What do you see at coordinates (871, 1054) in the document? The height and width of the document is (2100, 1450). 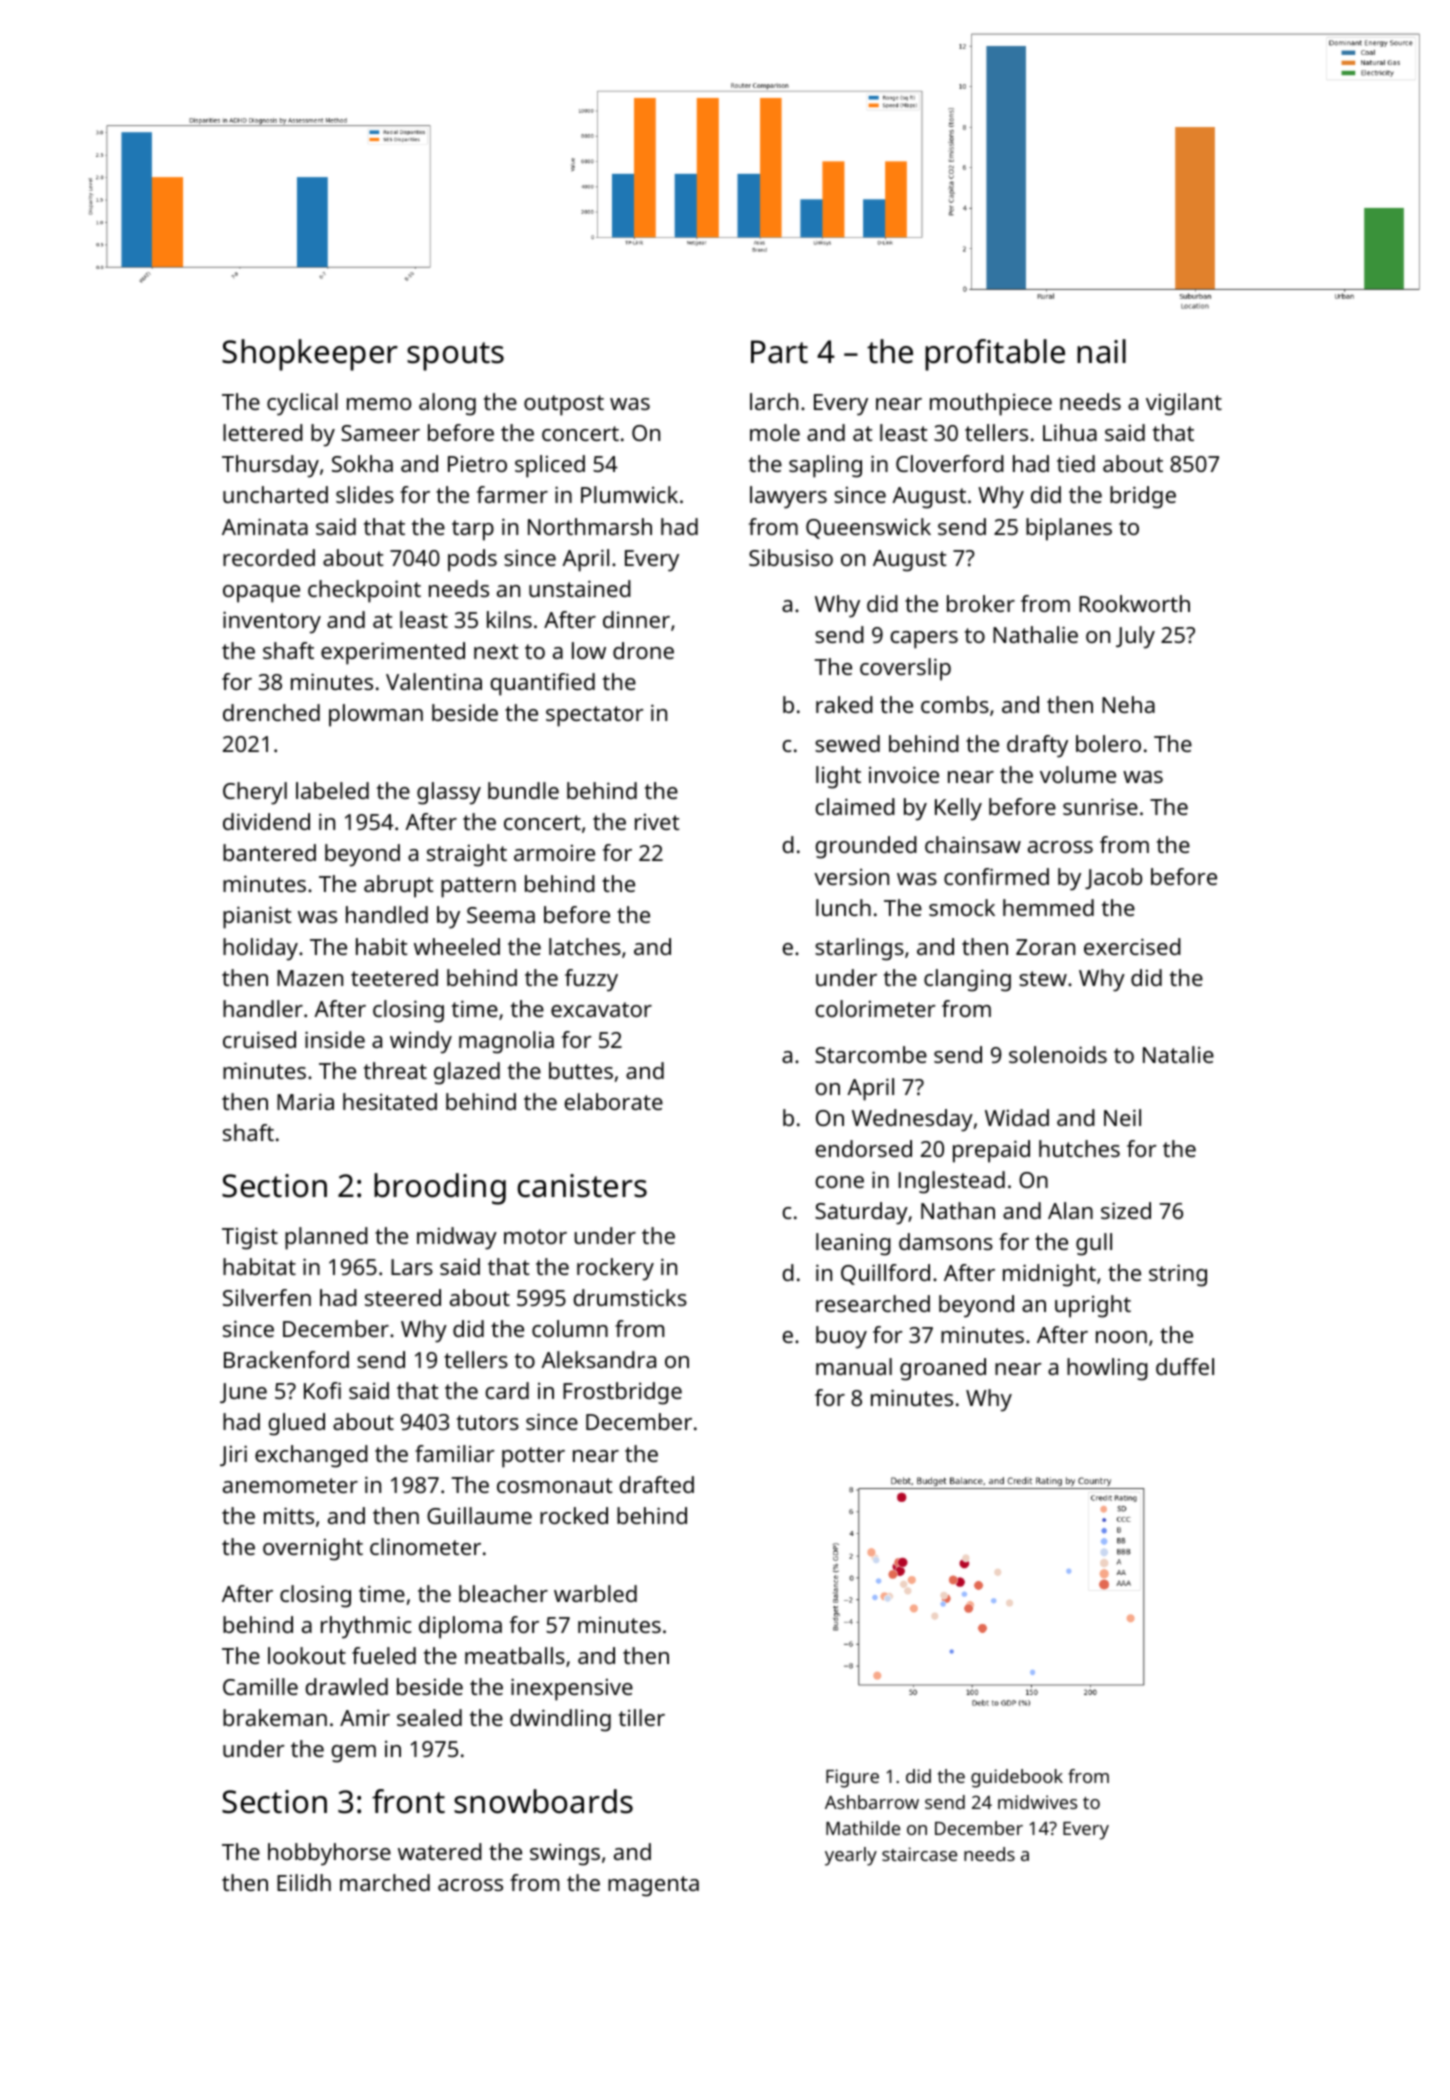 I see `Starcombe` at bounding box center [871, 1054].
